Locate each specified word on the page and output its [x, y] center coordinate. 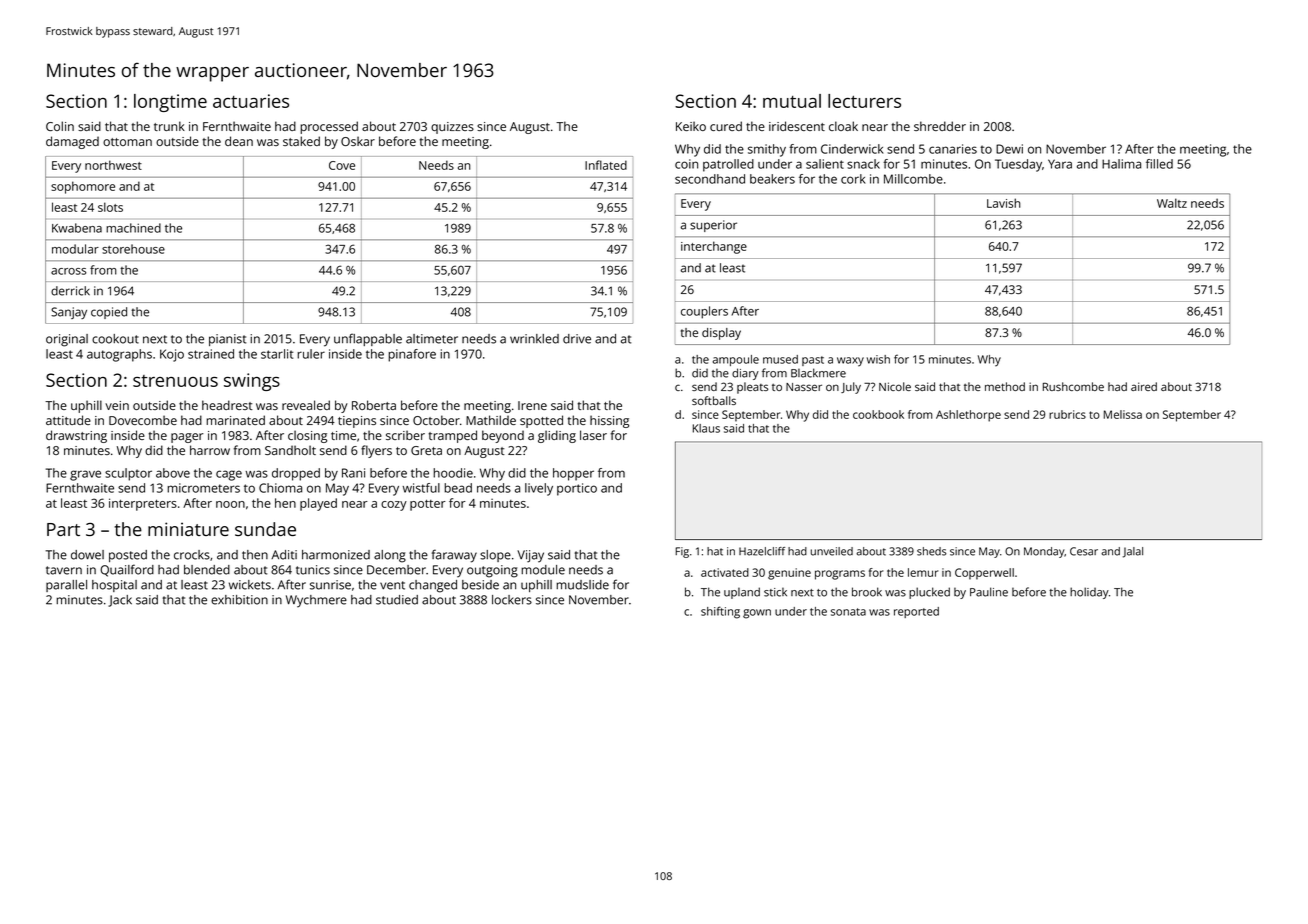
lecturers [864, 101]
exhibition [239, 600]
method [1005, 386]
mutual [792, 101]
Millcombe [913, 179]
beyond [503, 436]
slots [110, 207]
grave [85, 475]
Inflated [606, 165]
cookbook [878, 414]
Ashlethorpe [968, 416]
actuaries [251, 101]
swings [252, 382]
